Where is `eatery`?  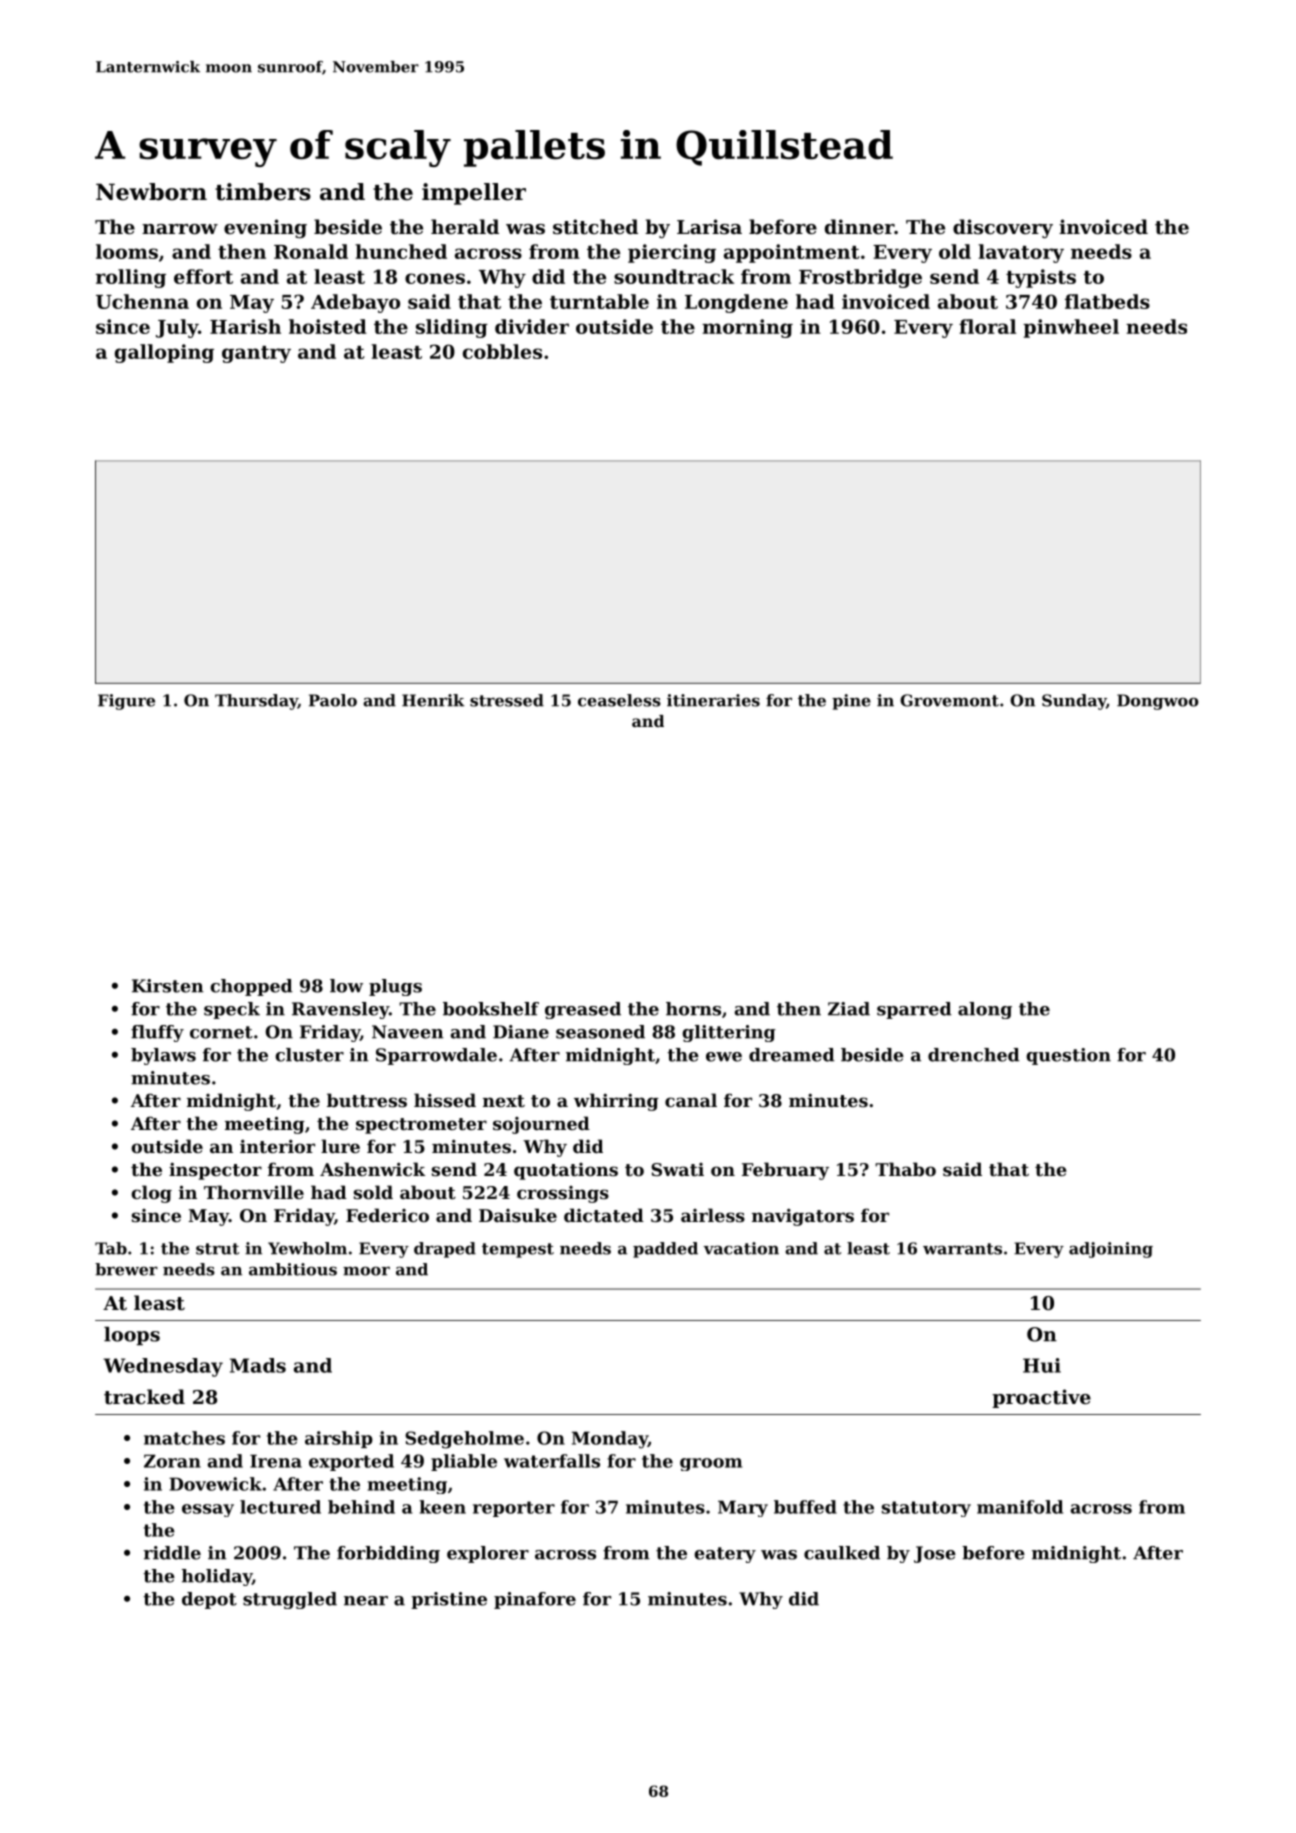 eatery is located at coordinates (725, 1555).
